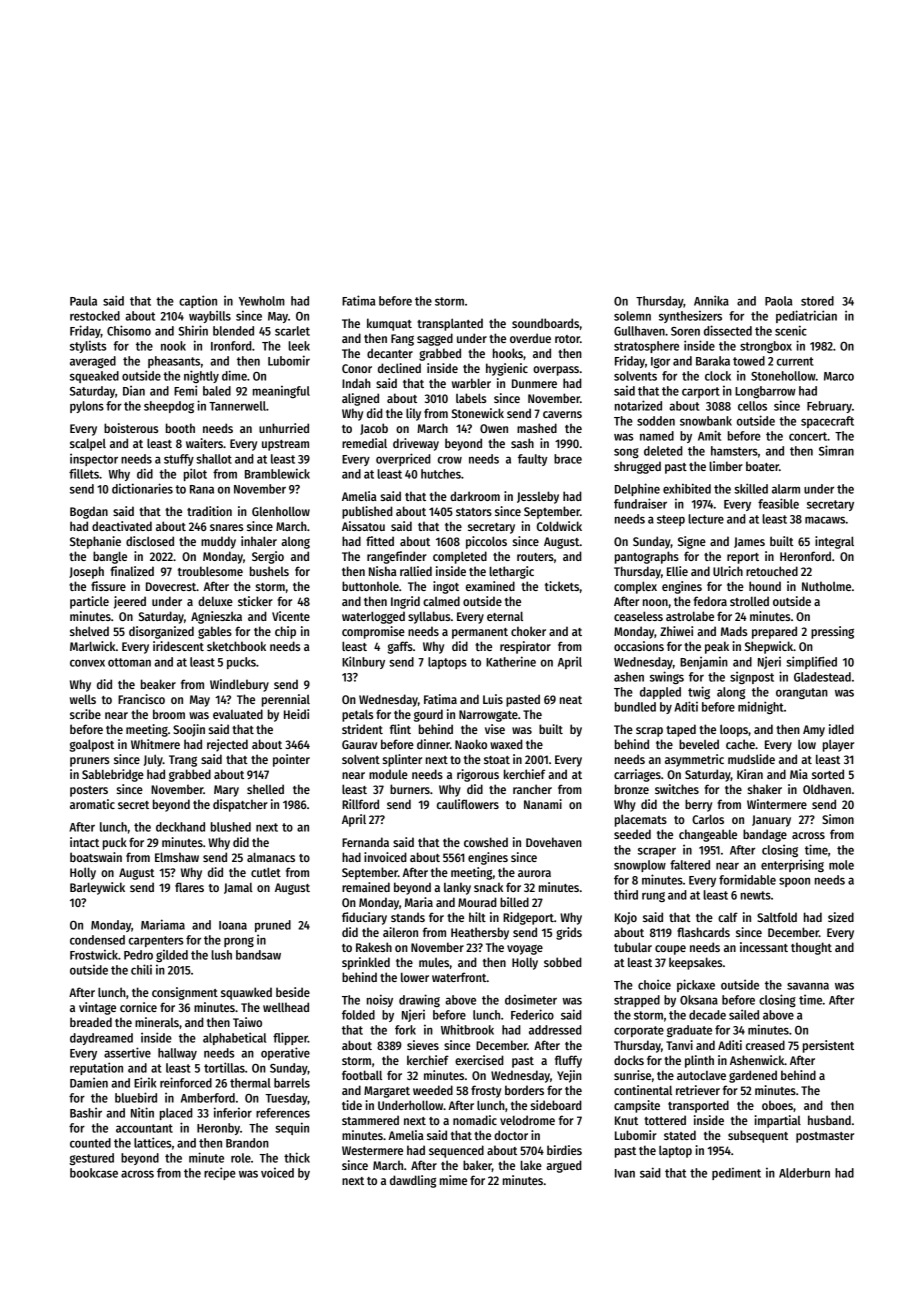 The image size is (924, 1308). I want to click on hilt, so click(477, 917).
